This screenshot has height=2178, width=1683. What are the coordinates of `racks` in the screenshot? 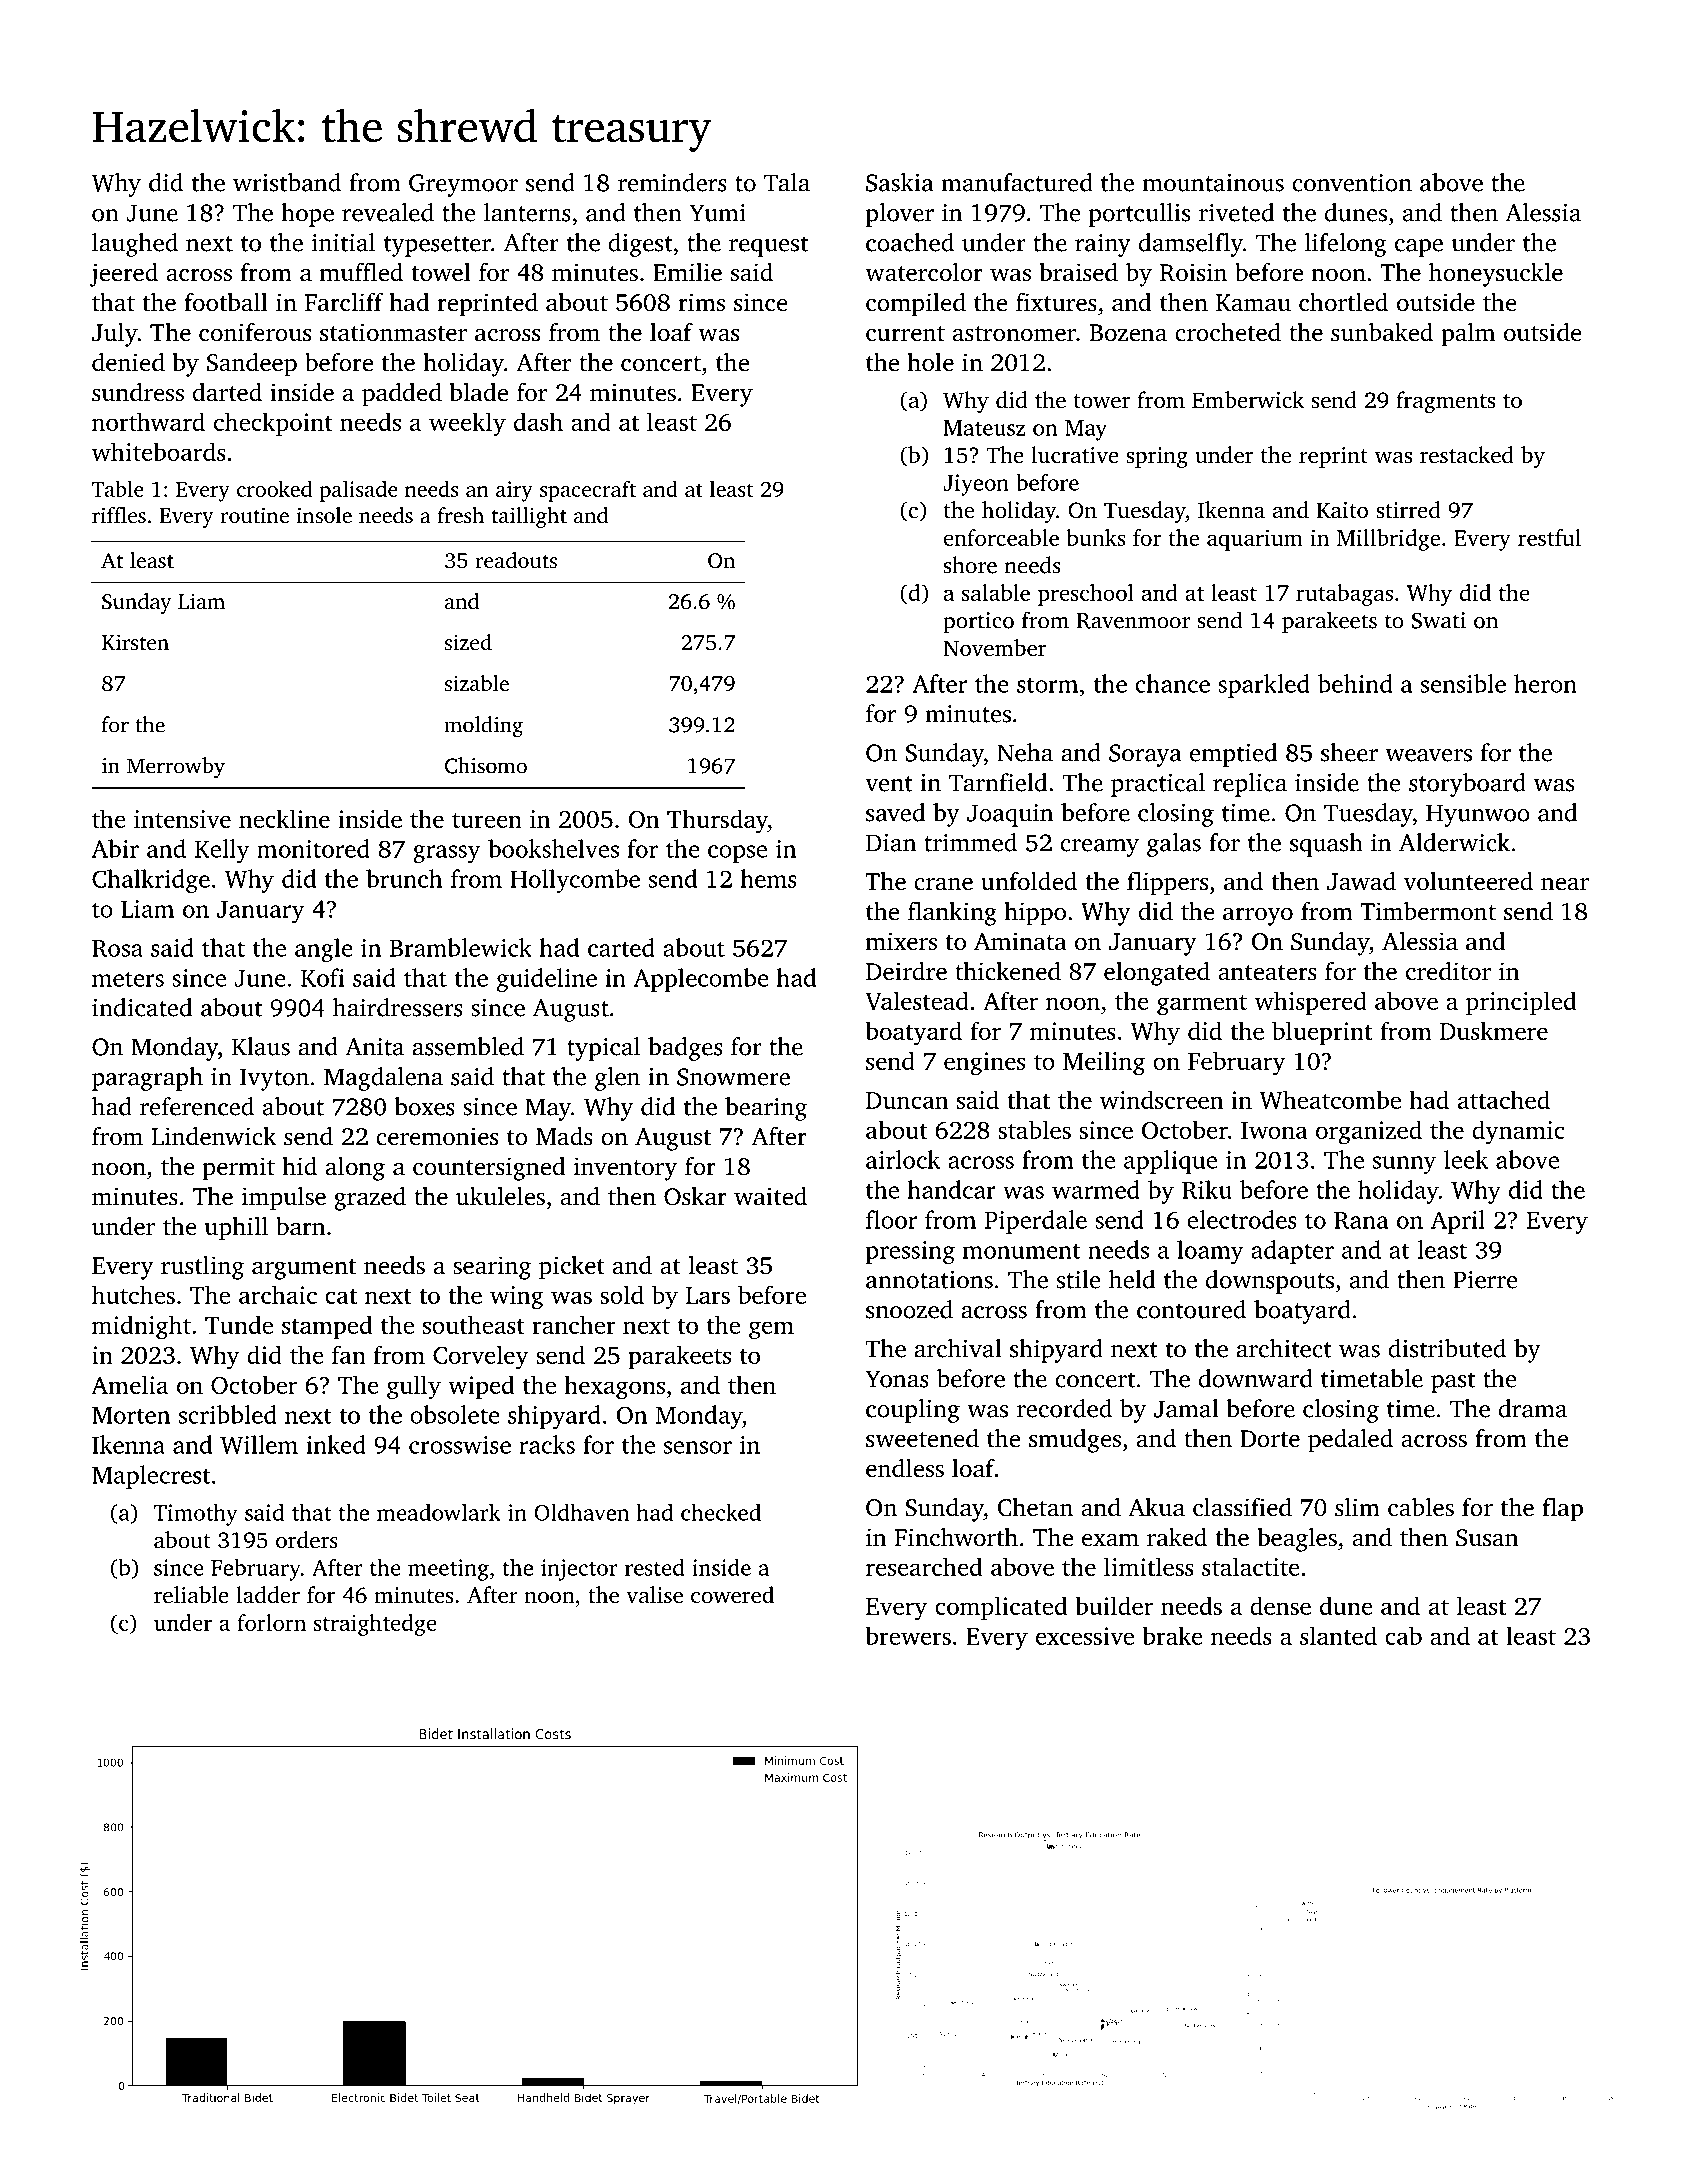 It's located at (547, 1444).
